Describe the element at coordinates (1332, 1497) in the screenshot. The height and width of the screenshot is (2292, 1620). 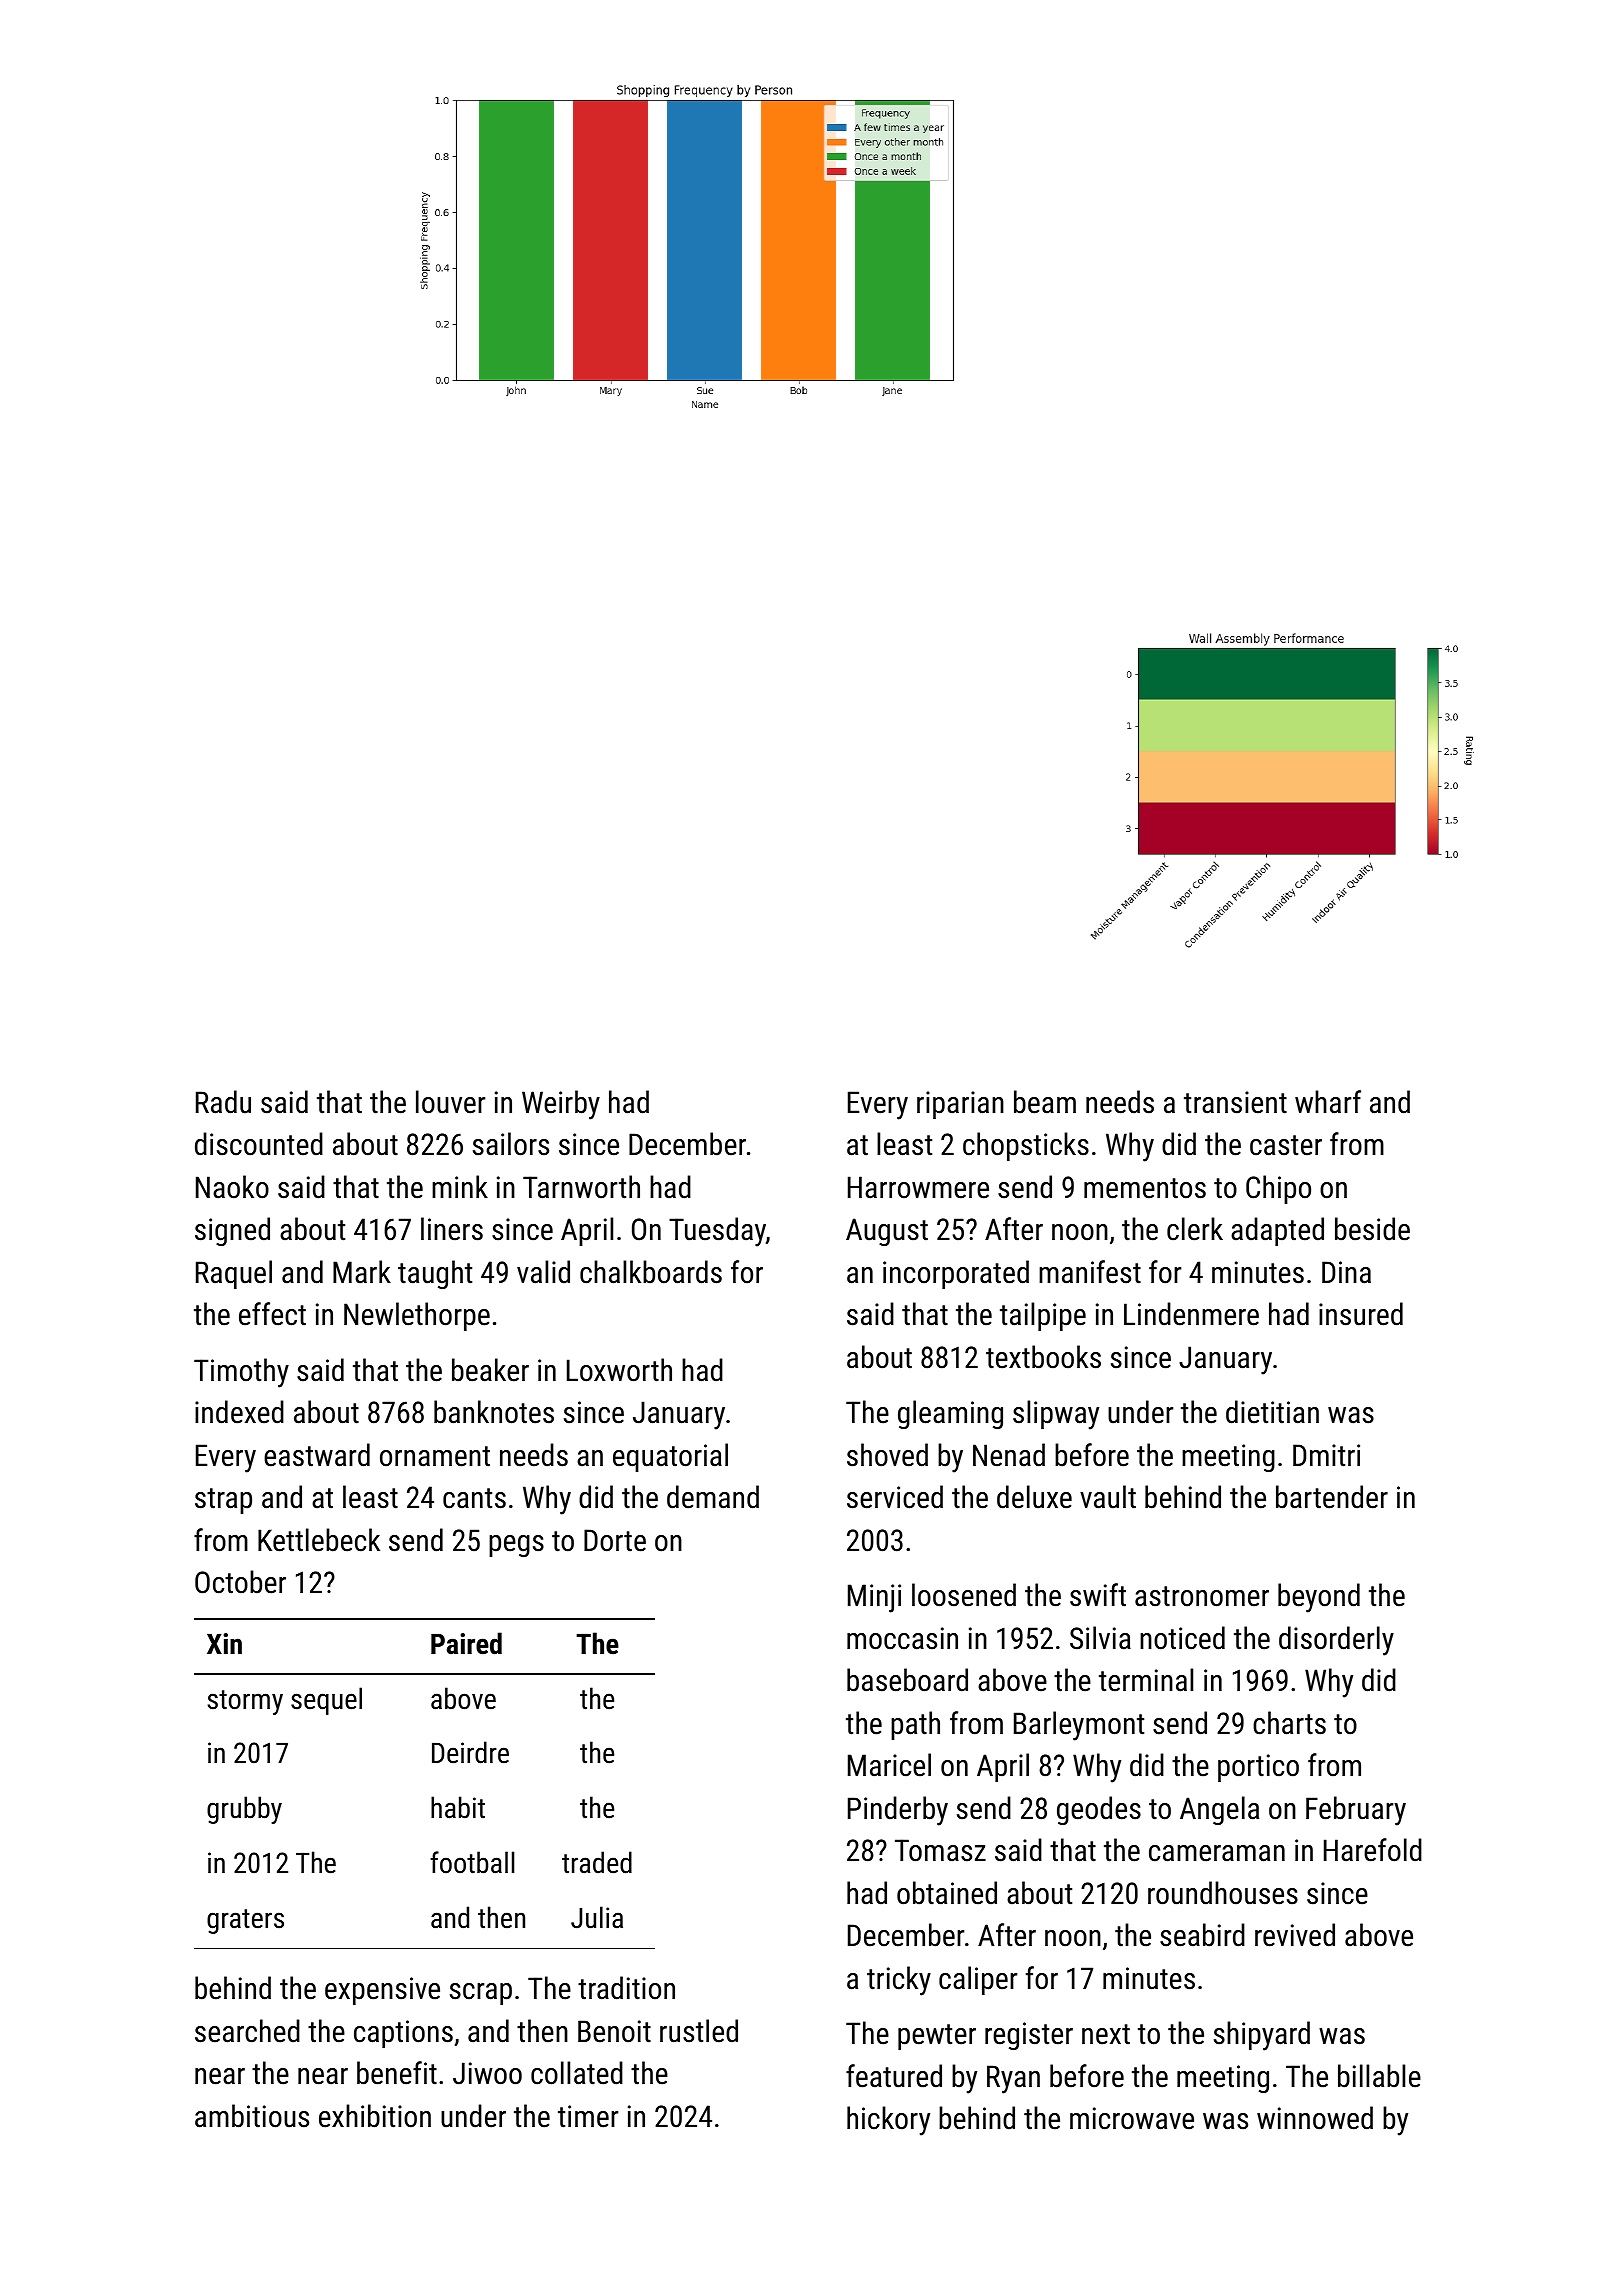
I see `bartender` at that location.
